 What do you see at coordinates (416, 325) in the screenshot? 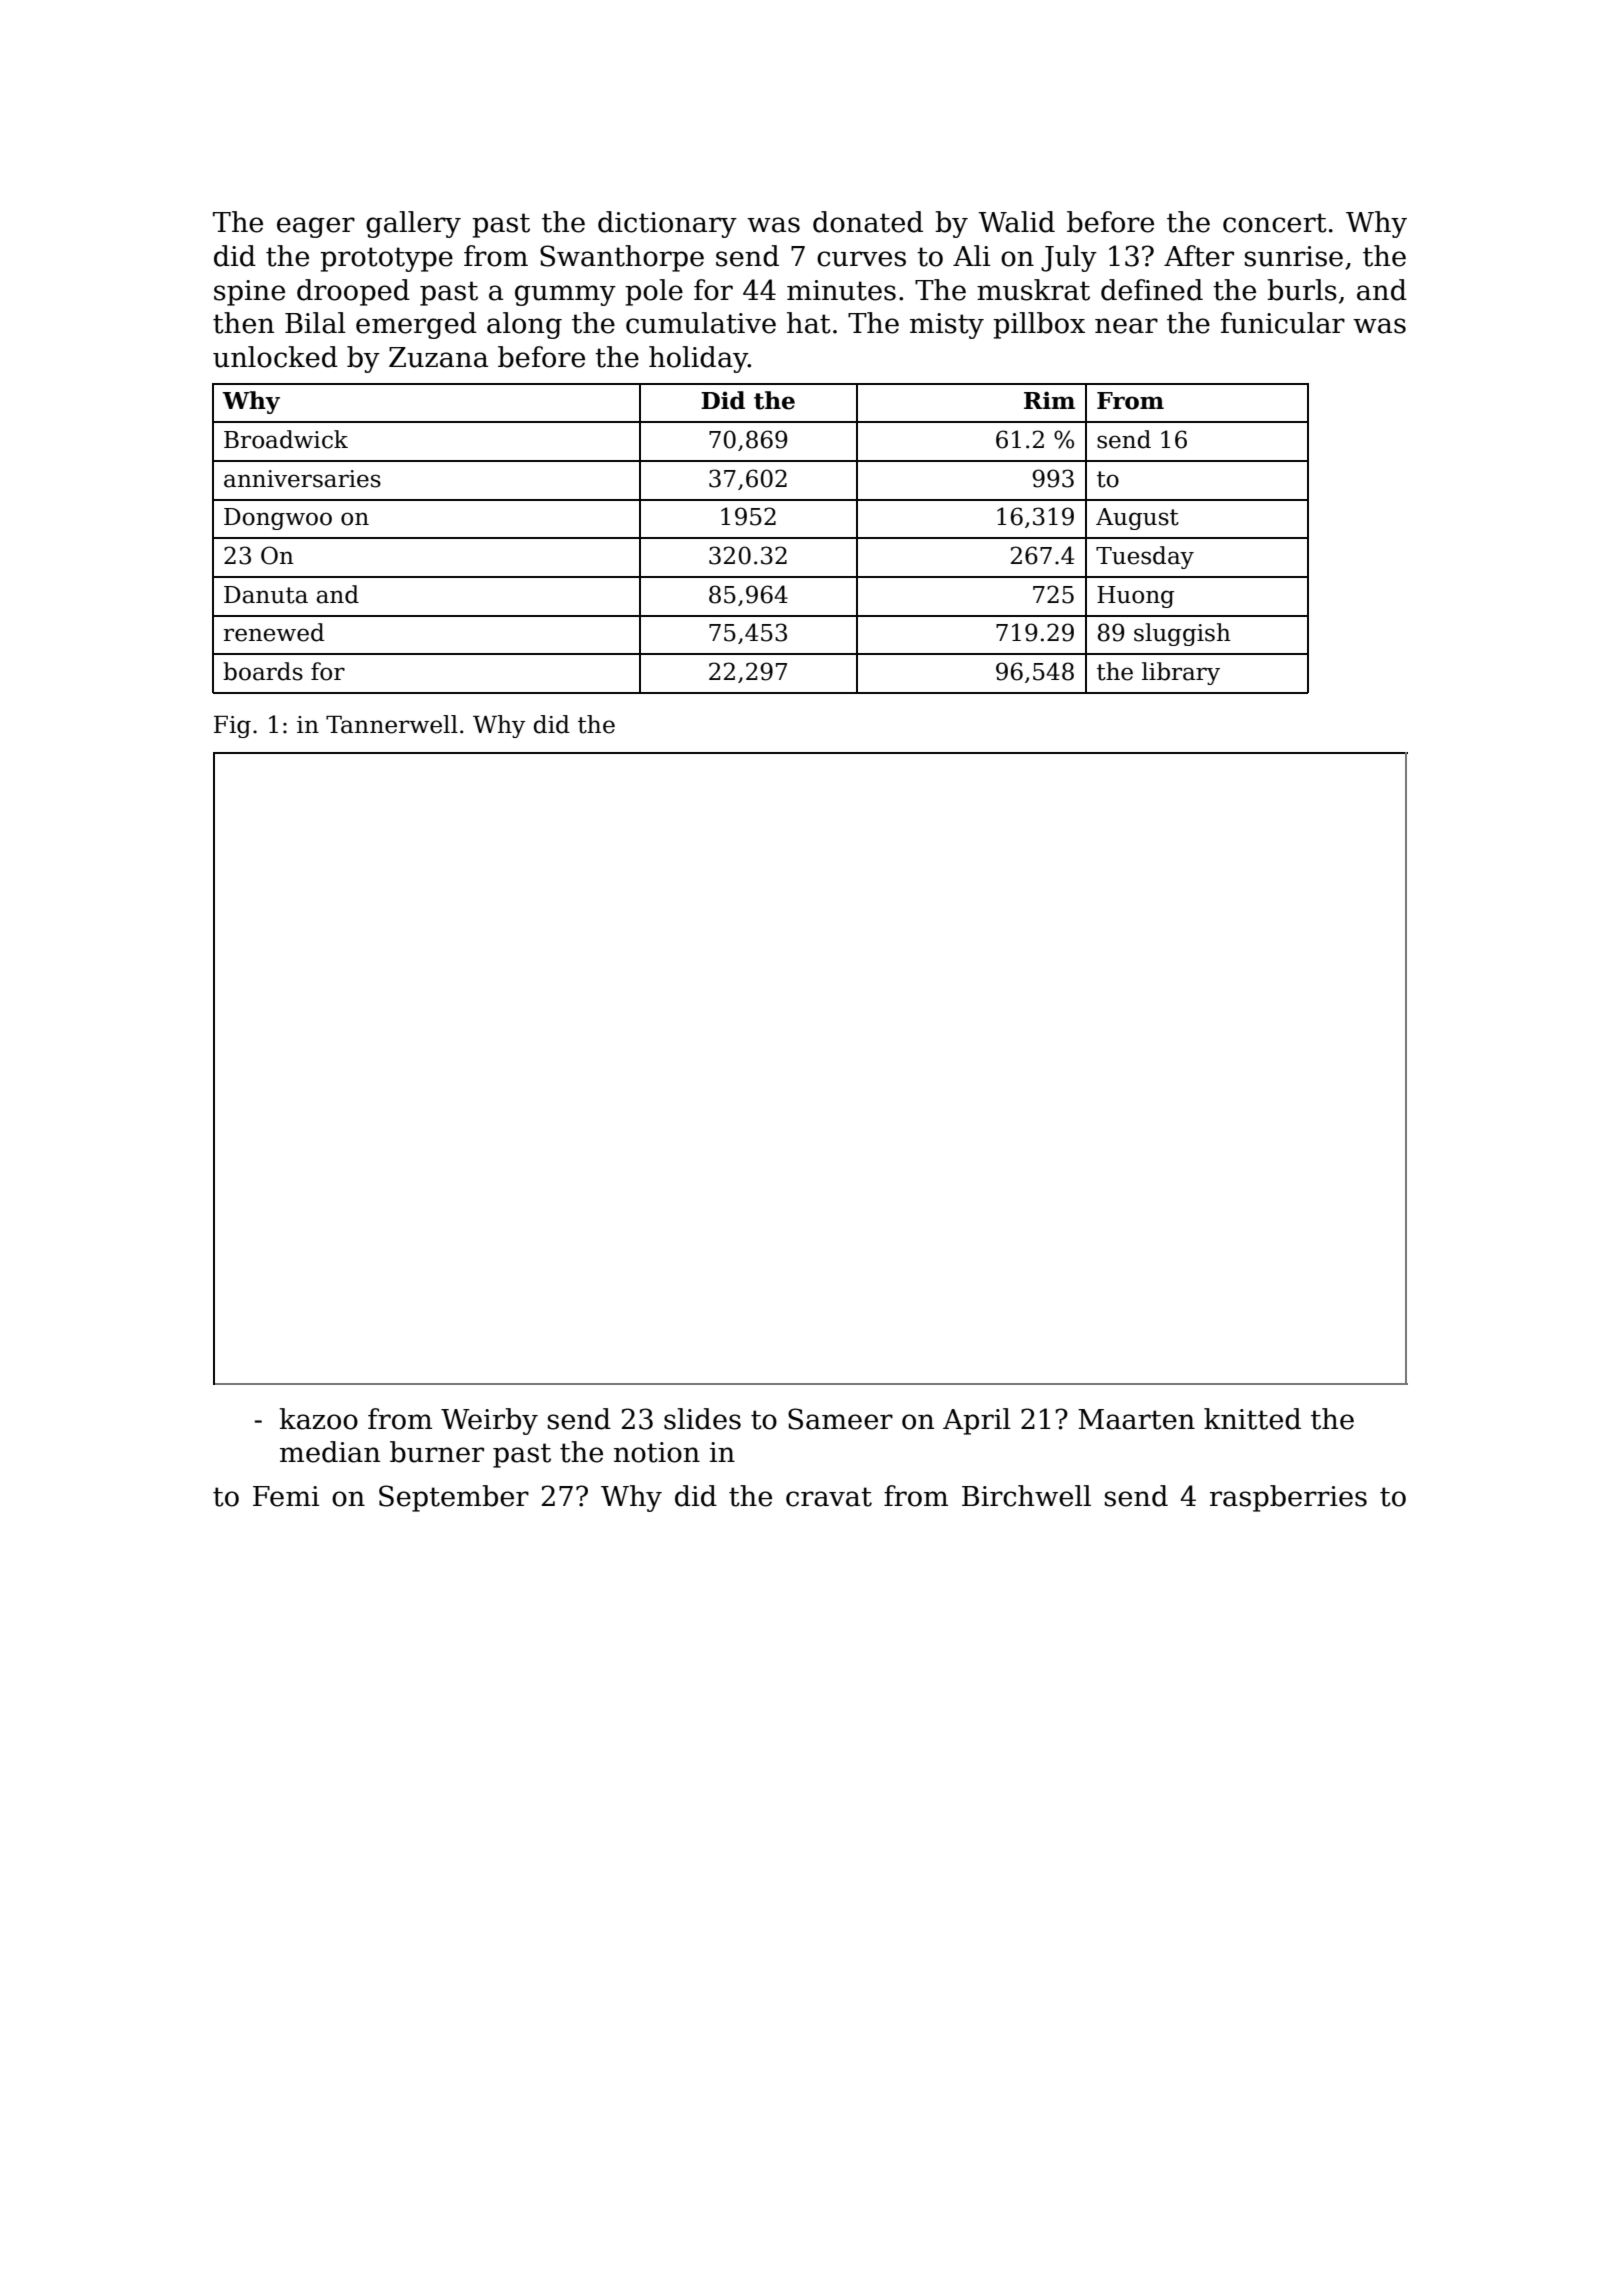
I see `emerged` at bounding box center [416, 325].
